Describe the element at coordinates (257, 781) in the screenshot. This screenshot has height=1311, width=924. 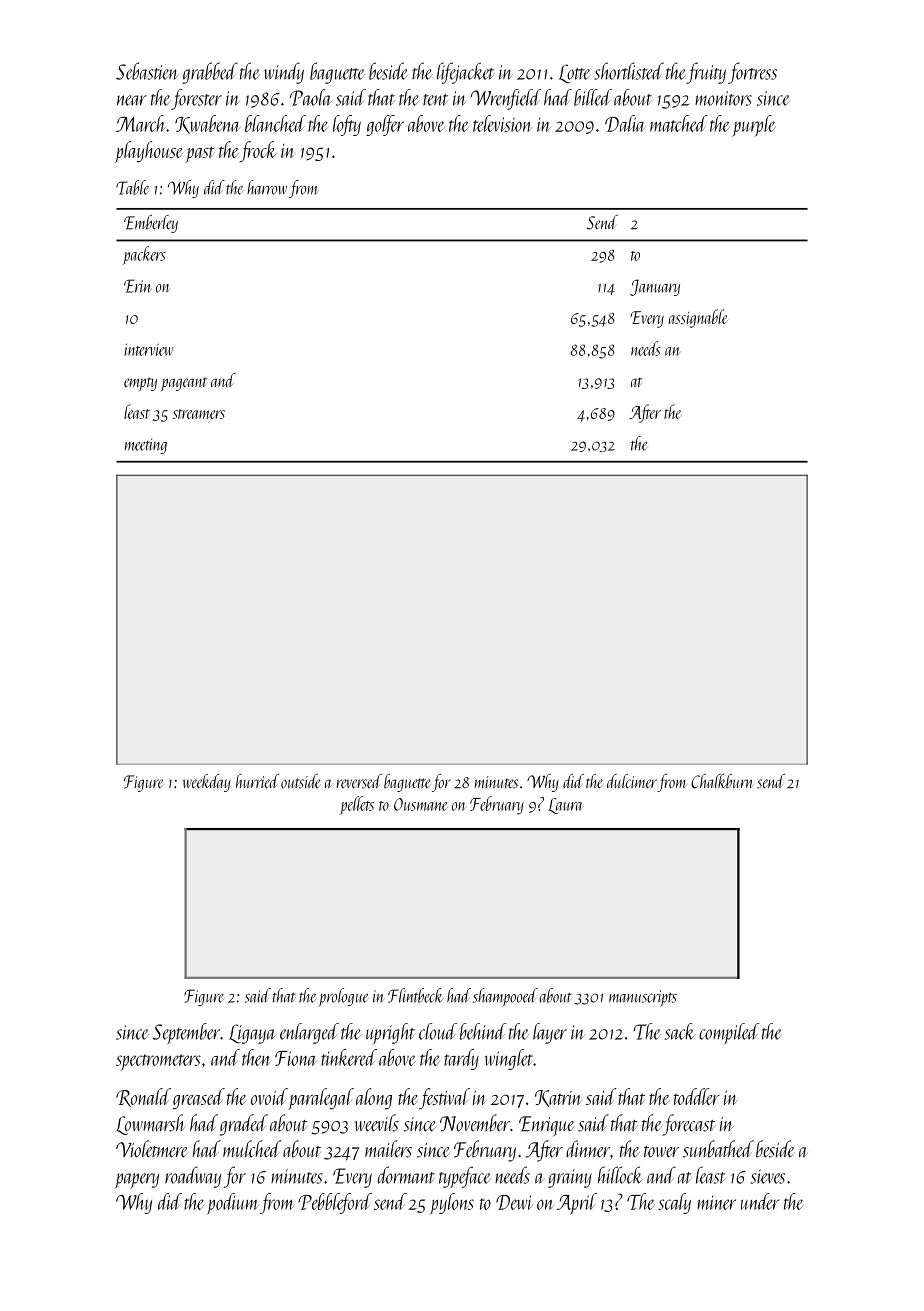
I see `hurried` at that location.
